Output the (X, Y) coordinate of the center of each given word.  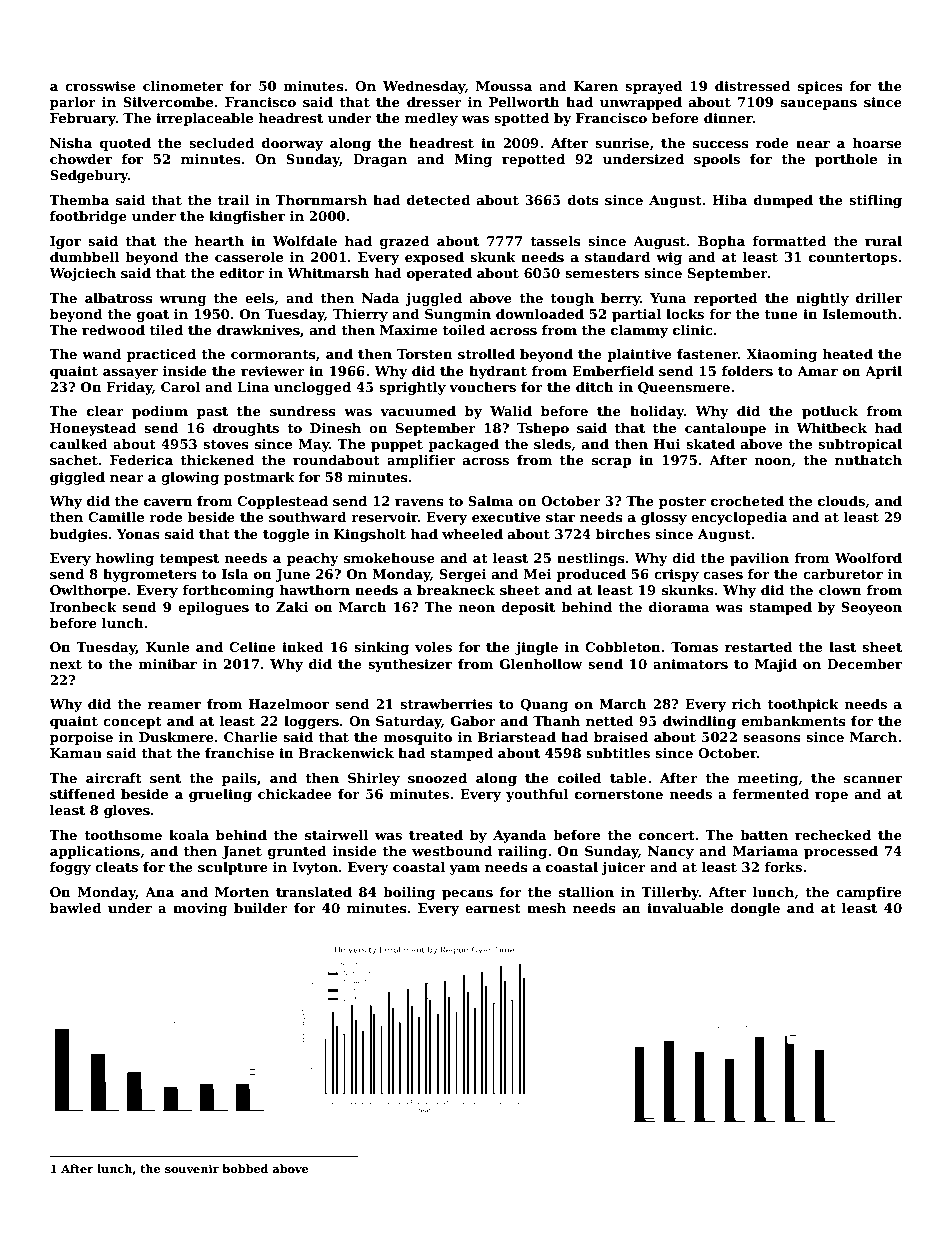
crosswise (100, 86)
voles (433, 647)
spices (820, 87)
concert (667, 835)
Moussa (504, 86)
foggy (70, 868)
